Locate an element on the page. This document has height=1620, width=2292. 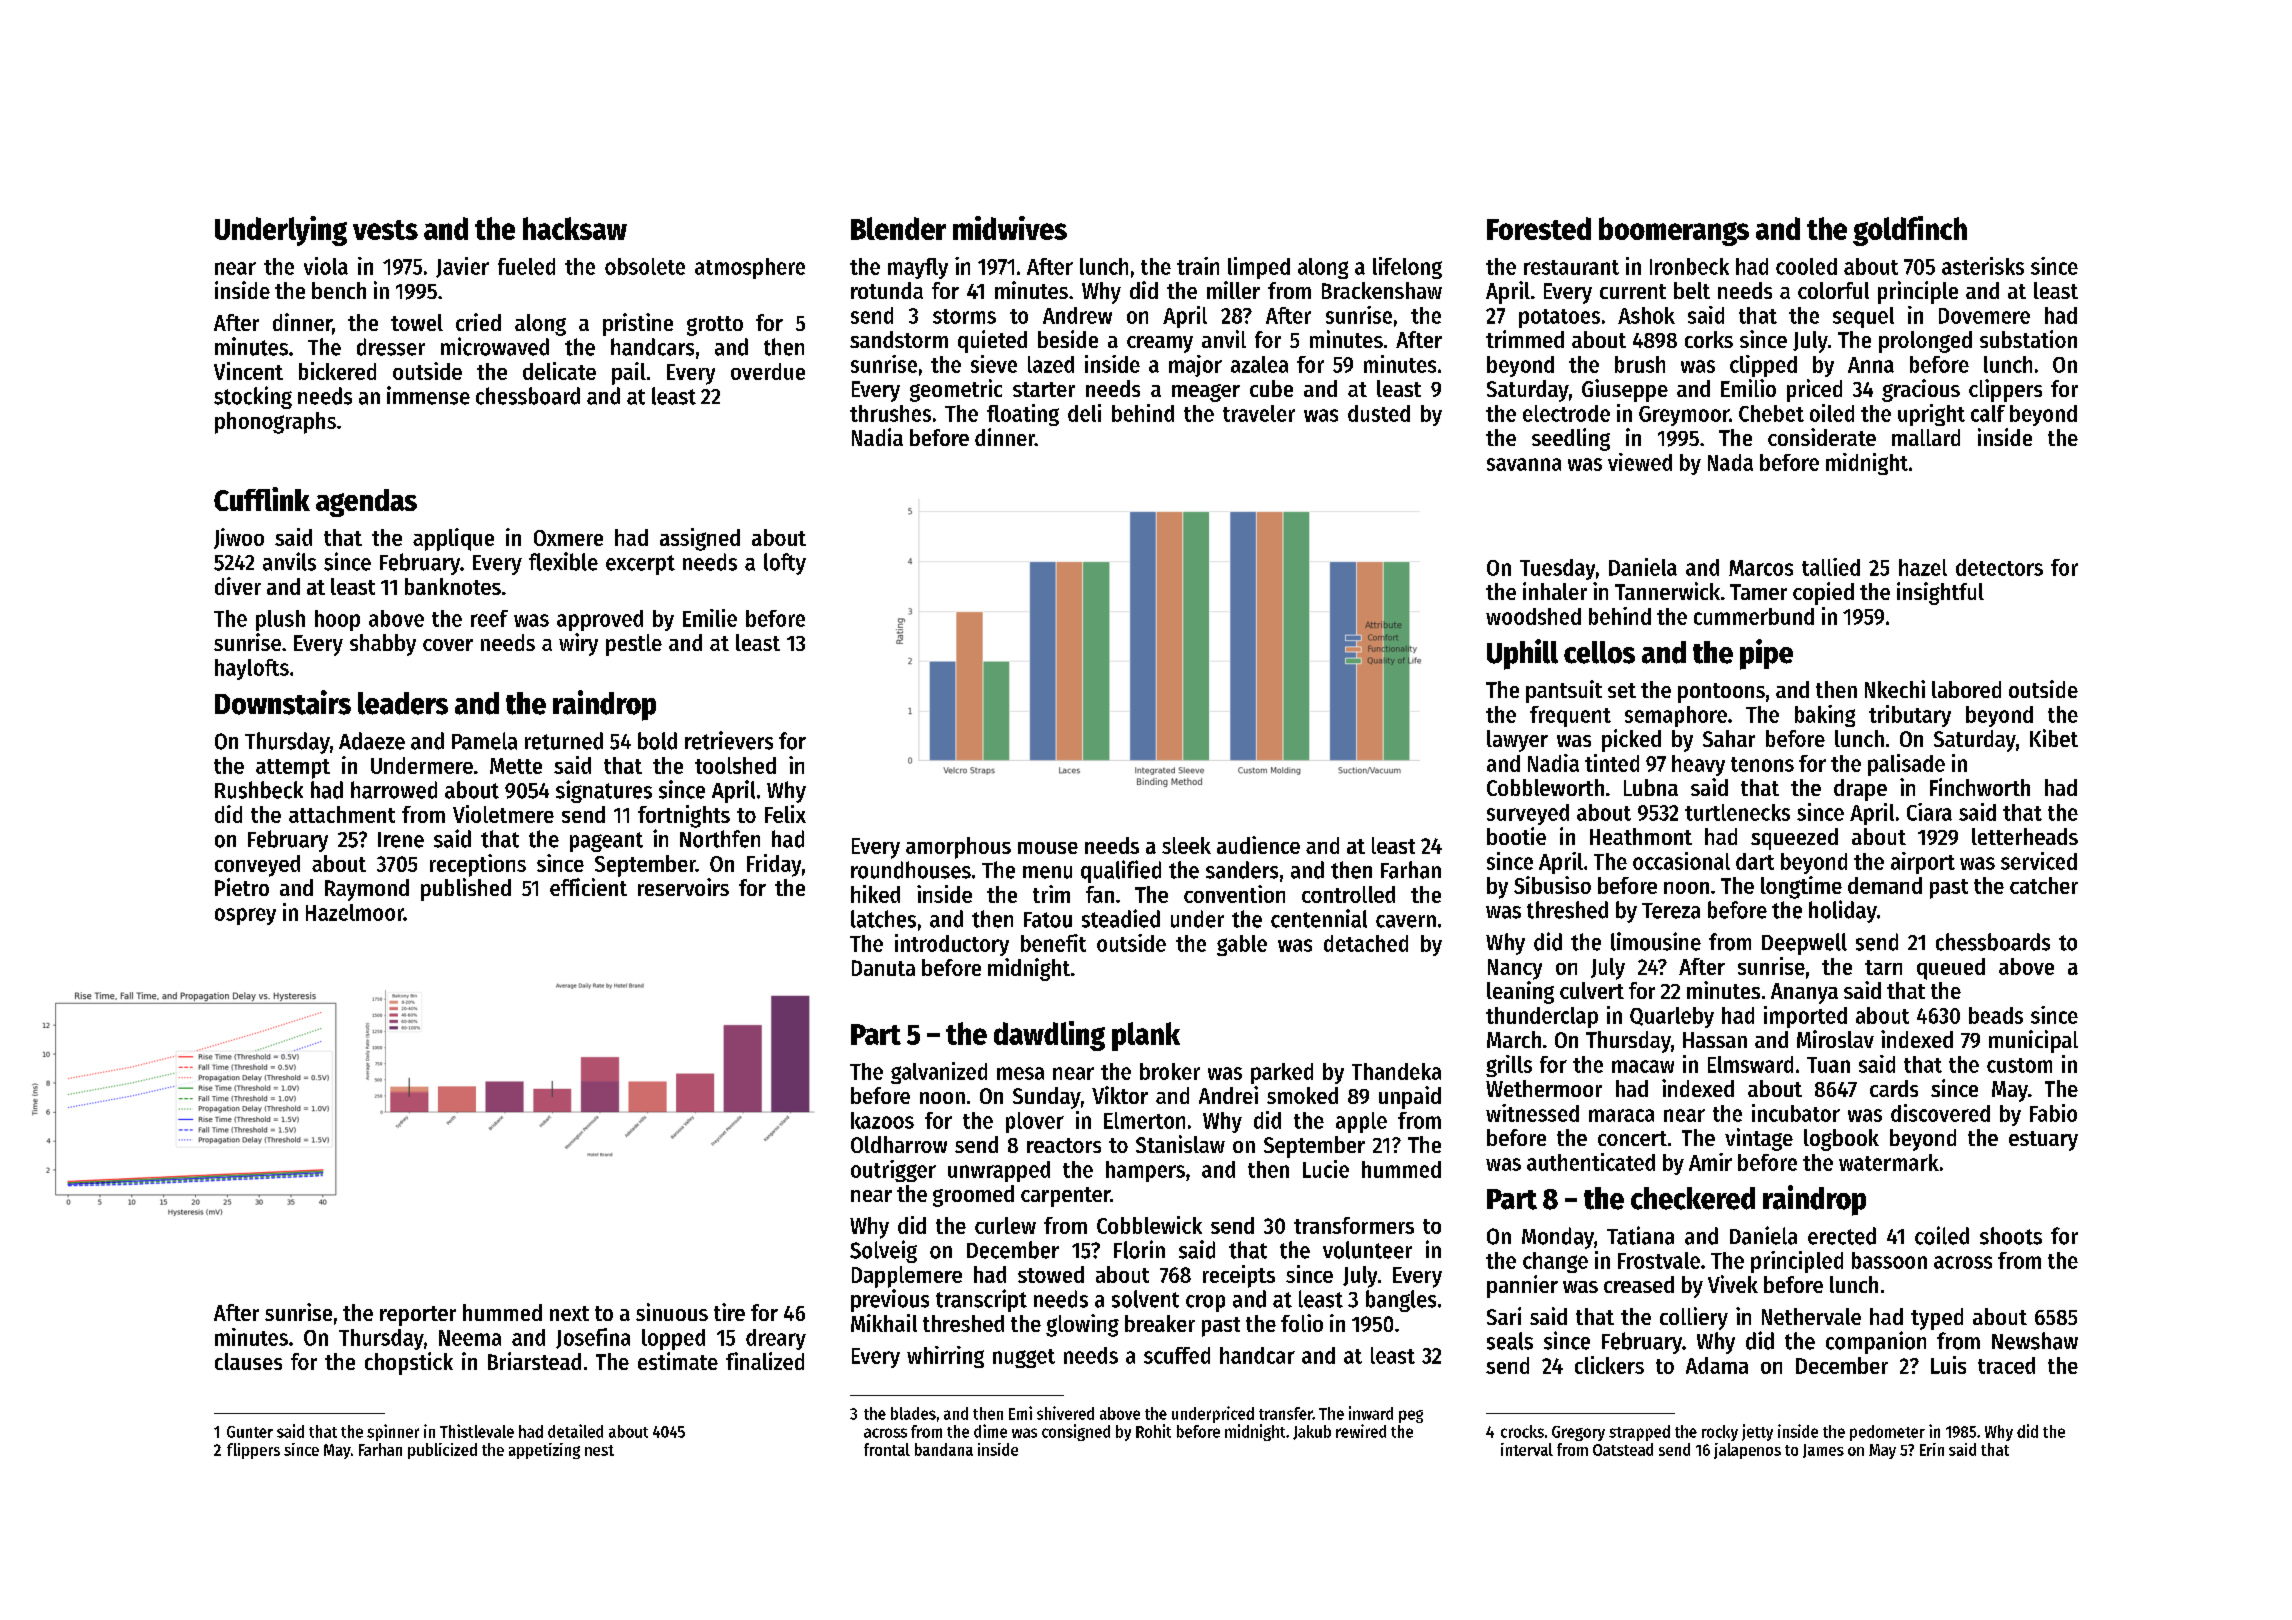
goldfinch is located at coordinates (1910, 231).
